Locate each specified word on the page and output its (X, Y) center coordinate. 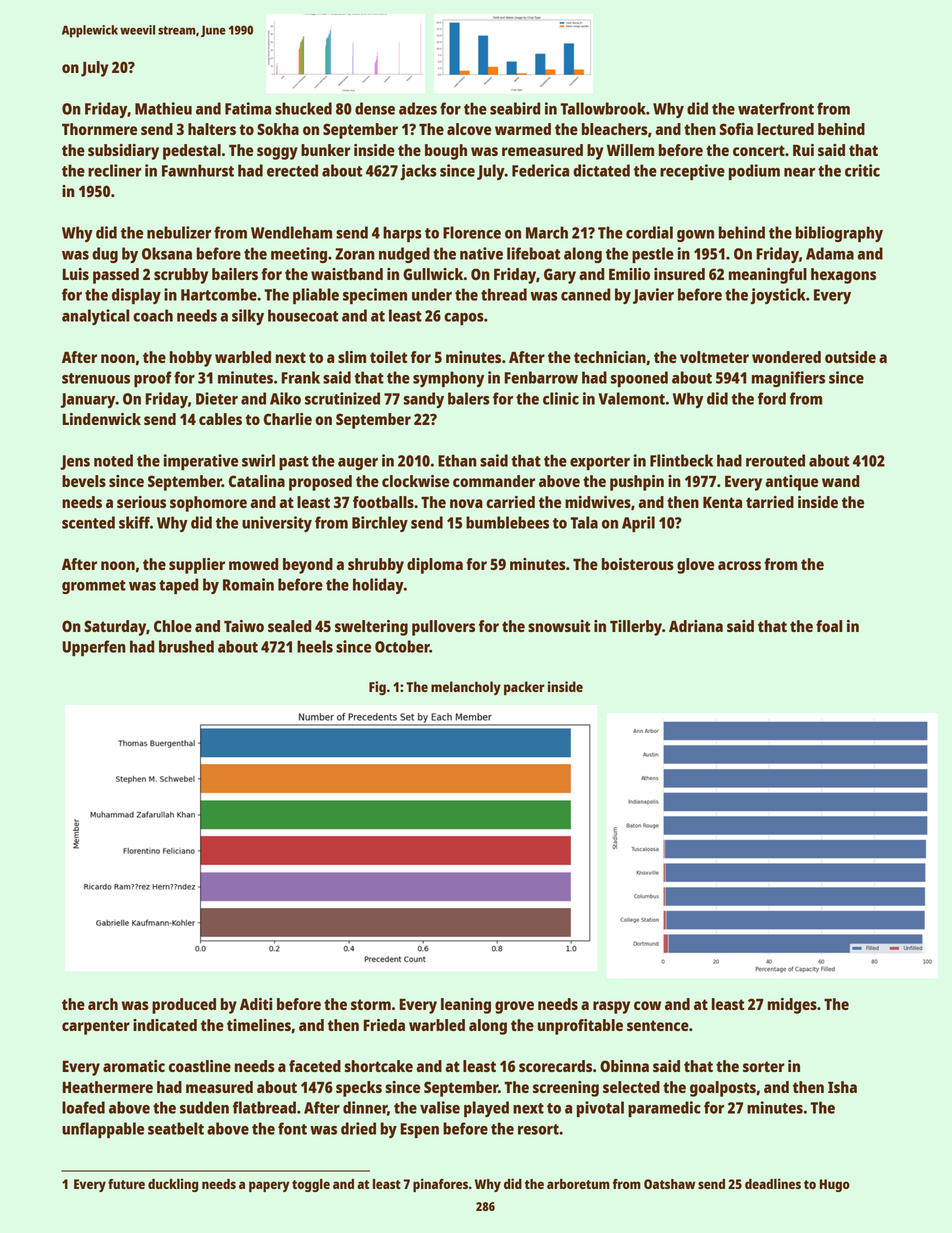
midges (792, 1006)
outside (850, 357)
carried (510, 502)
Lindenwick (102, 419)
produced (184, 1006)
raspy (611, 1007)
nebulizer (179, 232)
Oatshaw (669, 1184)
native (481, 253)
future (126, 1184)
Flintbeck (681, 460)
